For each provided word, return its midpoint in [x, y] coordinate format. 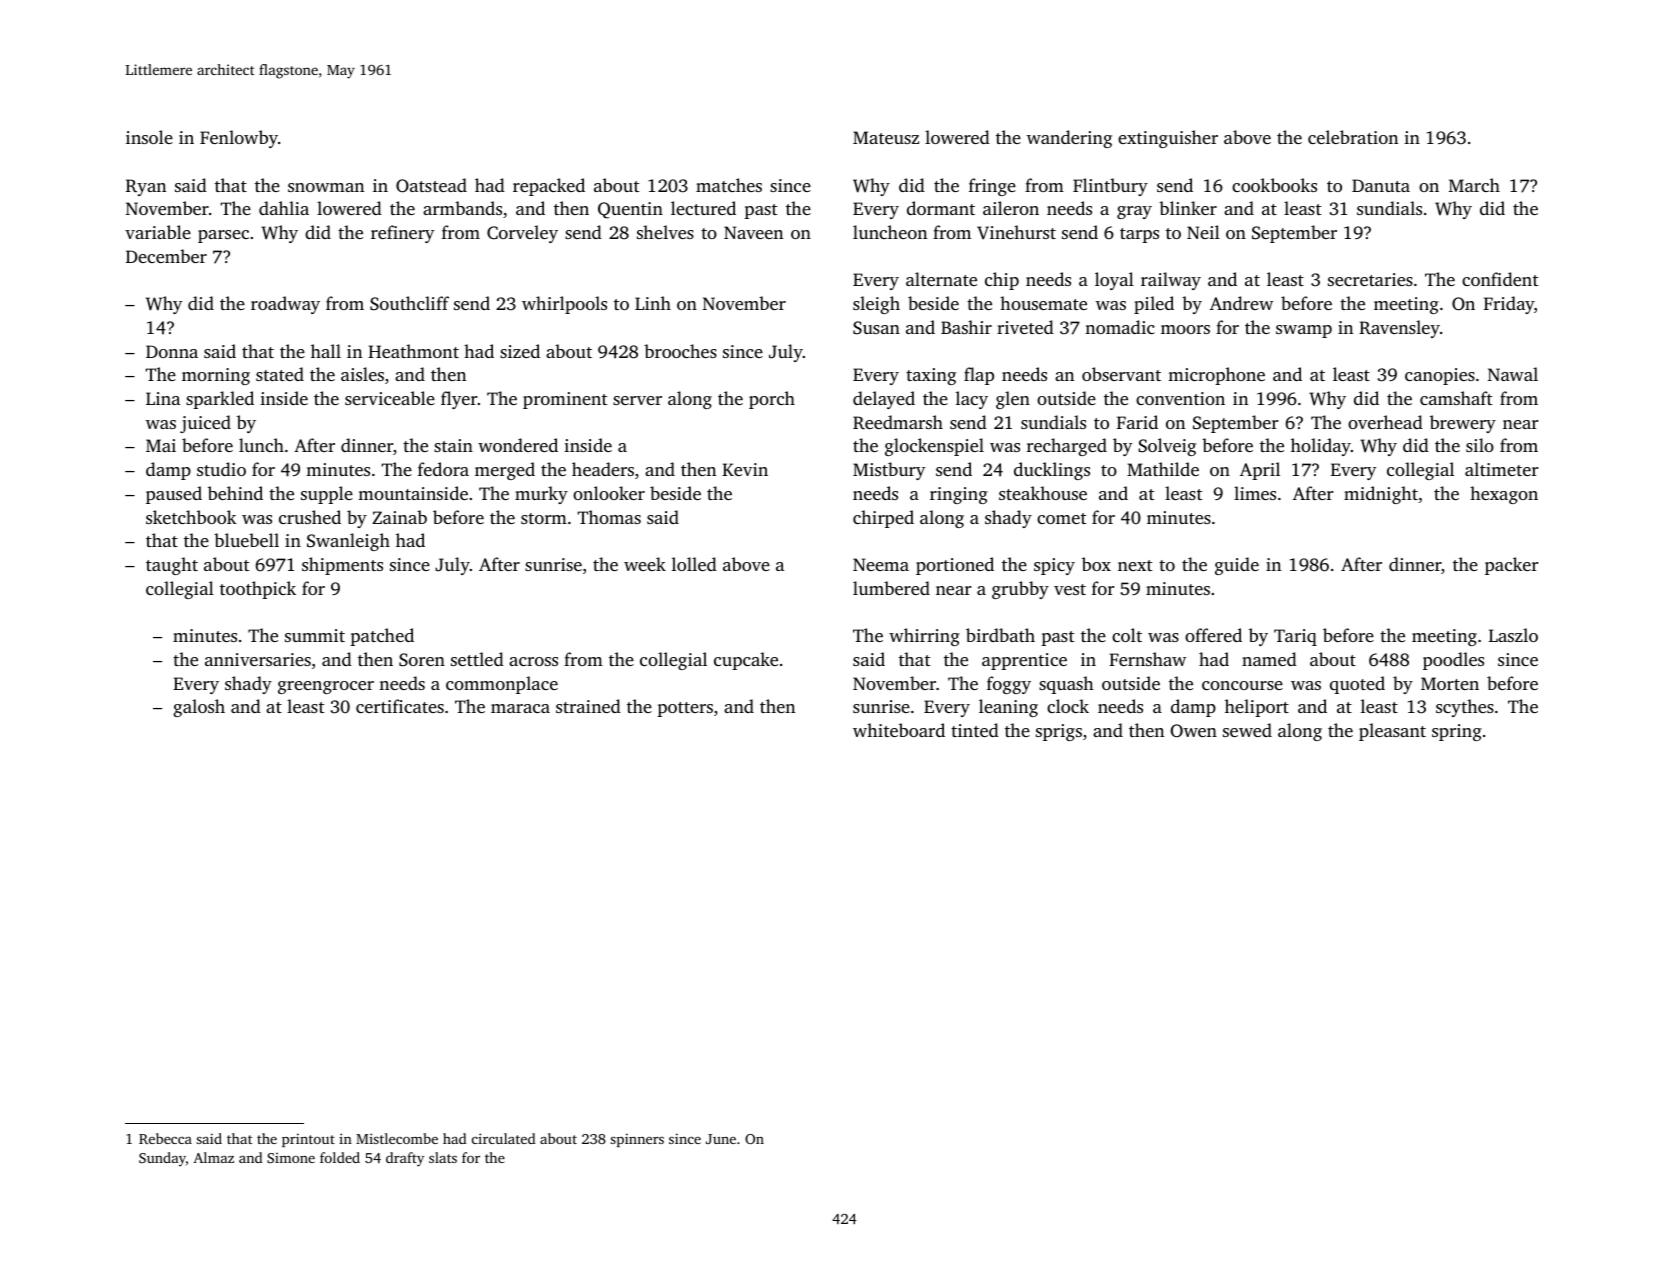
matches [729, 185]
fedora [443, 469]
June [721, 1139]
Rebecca [165, 1138]
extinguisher [1168, 139]
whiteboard [899, 730]
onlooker [609, 493]
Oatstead [431, 185]
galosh [199, 708]
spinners [637, 1140]
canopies [1440, 376]
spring [1457, 732]
